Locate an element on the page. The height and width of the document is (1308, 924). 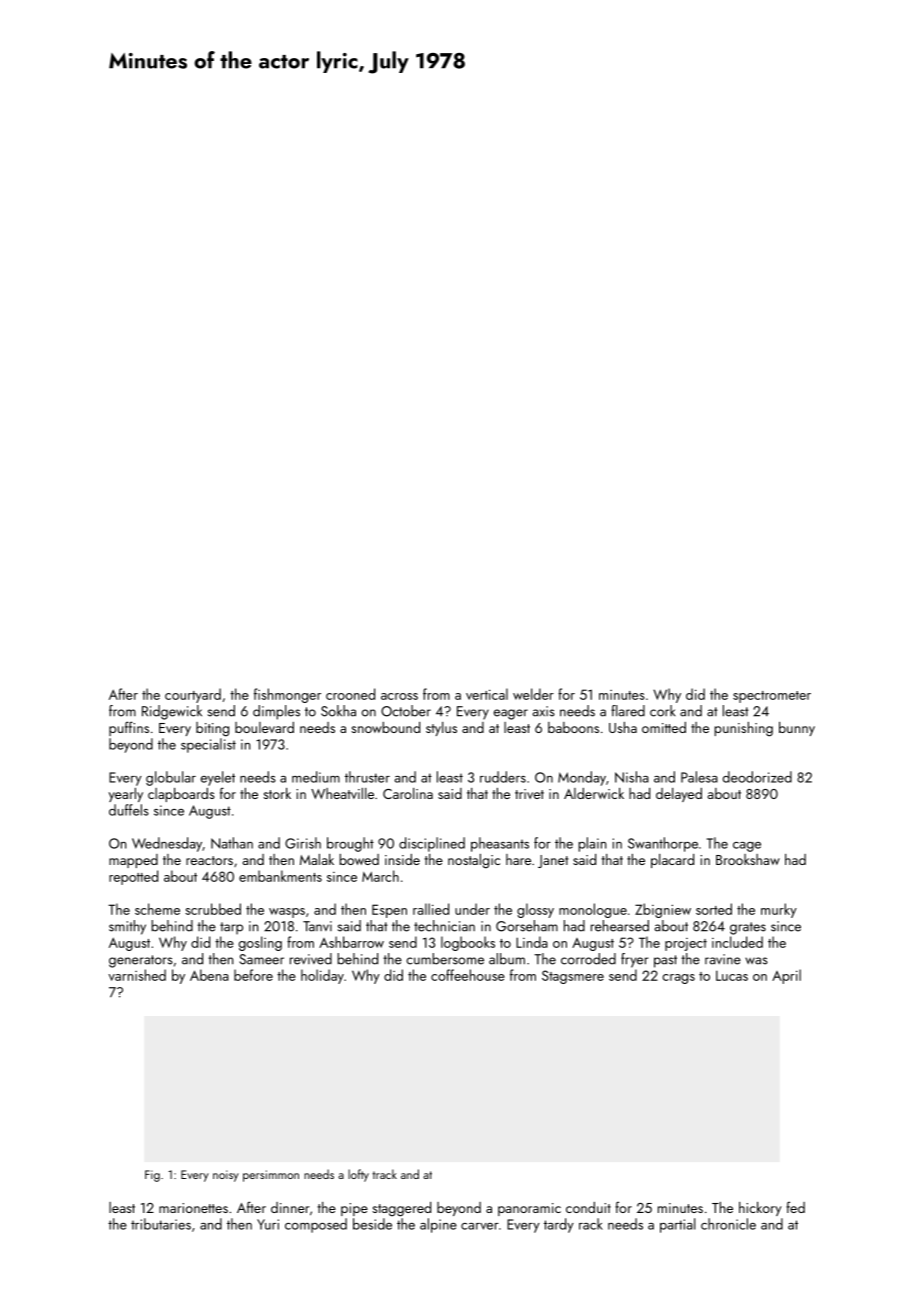
dinner is located at coordinates (290, 1207).
